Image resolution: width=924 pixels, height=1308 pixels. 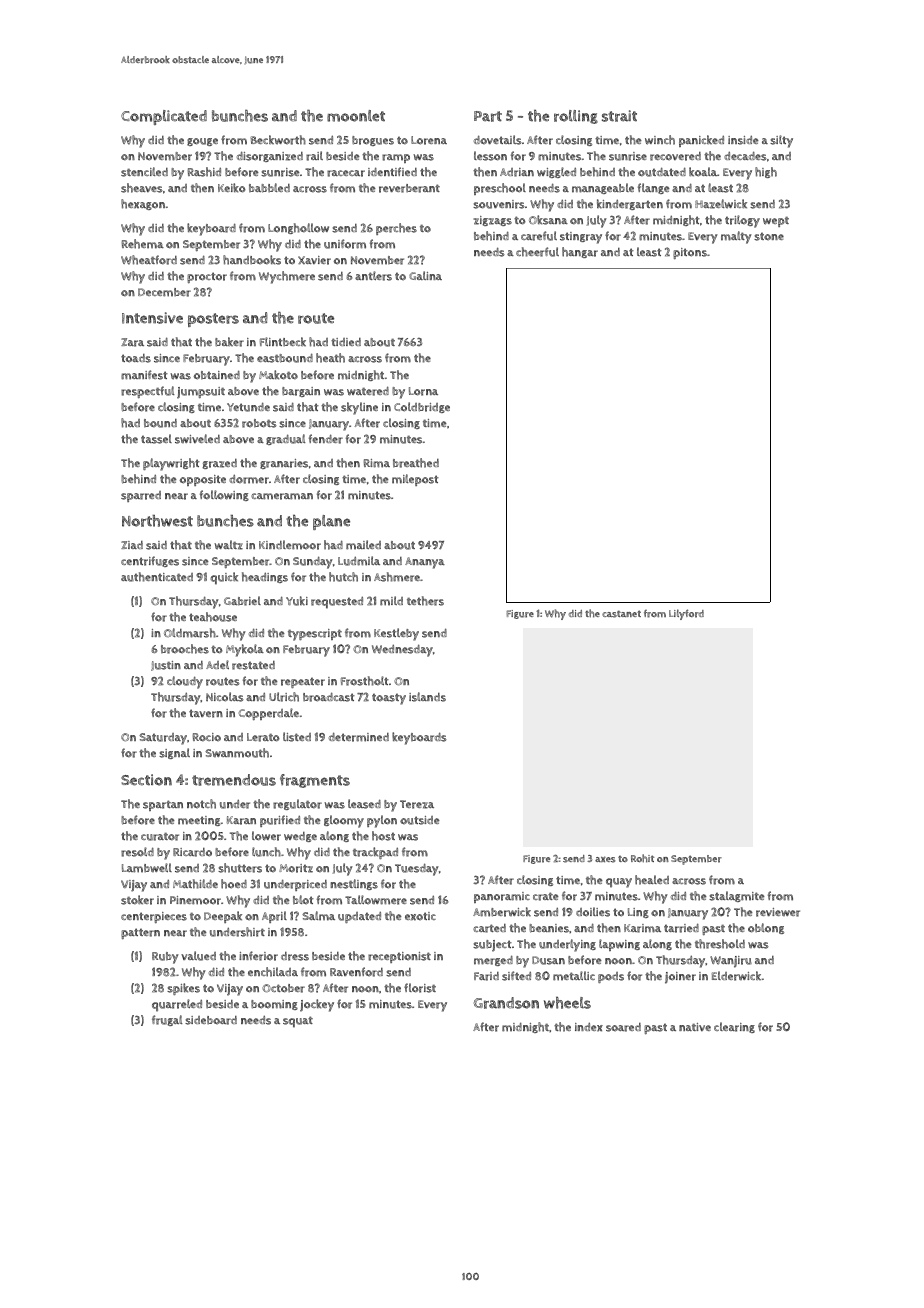 I want to click on stone, so click(x=769, y=236).
